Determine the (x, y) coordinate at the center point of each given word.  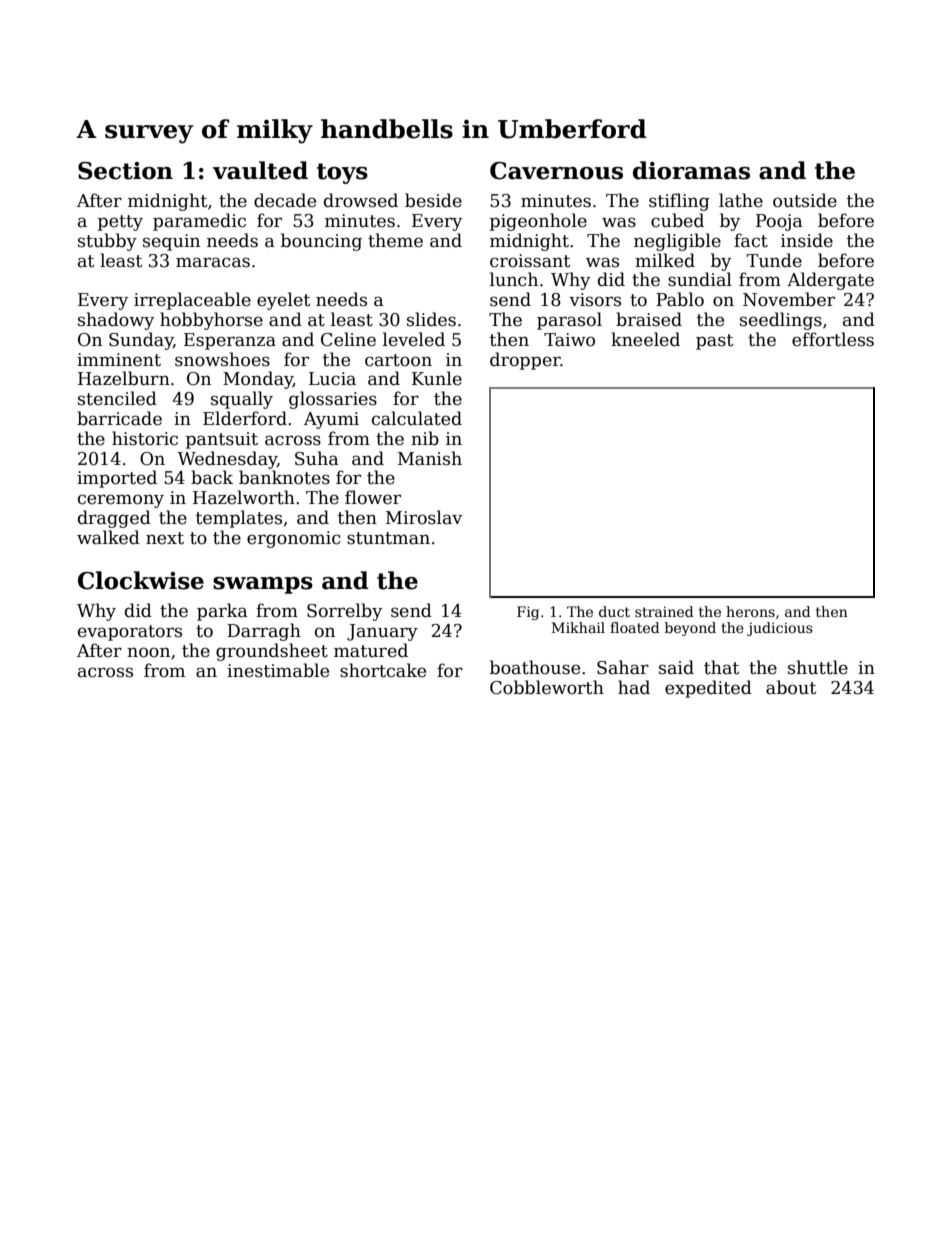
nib (425, 438)
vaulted (260, 170)
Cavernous (556, 171)
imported (117, 479)
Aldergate (830, 281)
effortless (833, 339)
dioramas (691, 170)
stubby (107, 242)
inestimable (278, 670)
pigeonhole (538, 222)
